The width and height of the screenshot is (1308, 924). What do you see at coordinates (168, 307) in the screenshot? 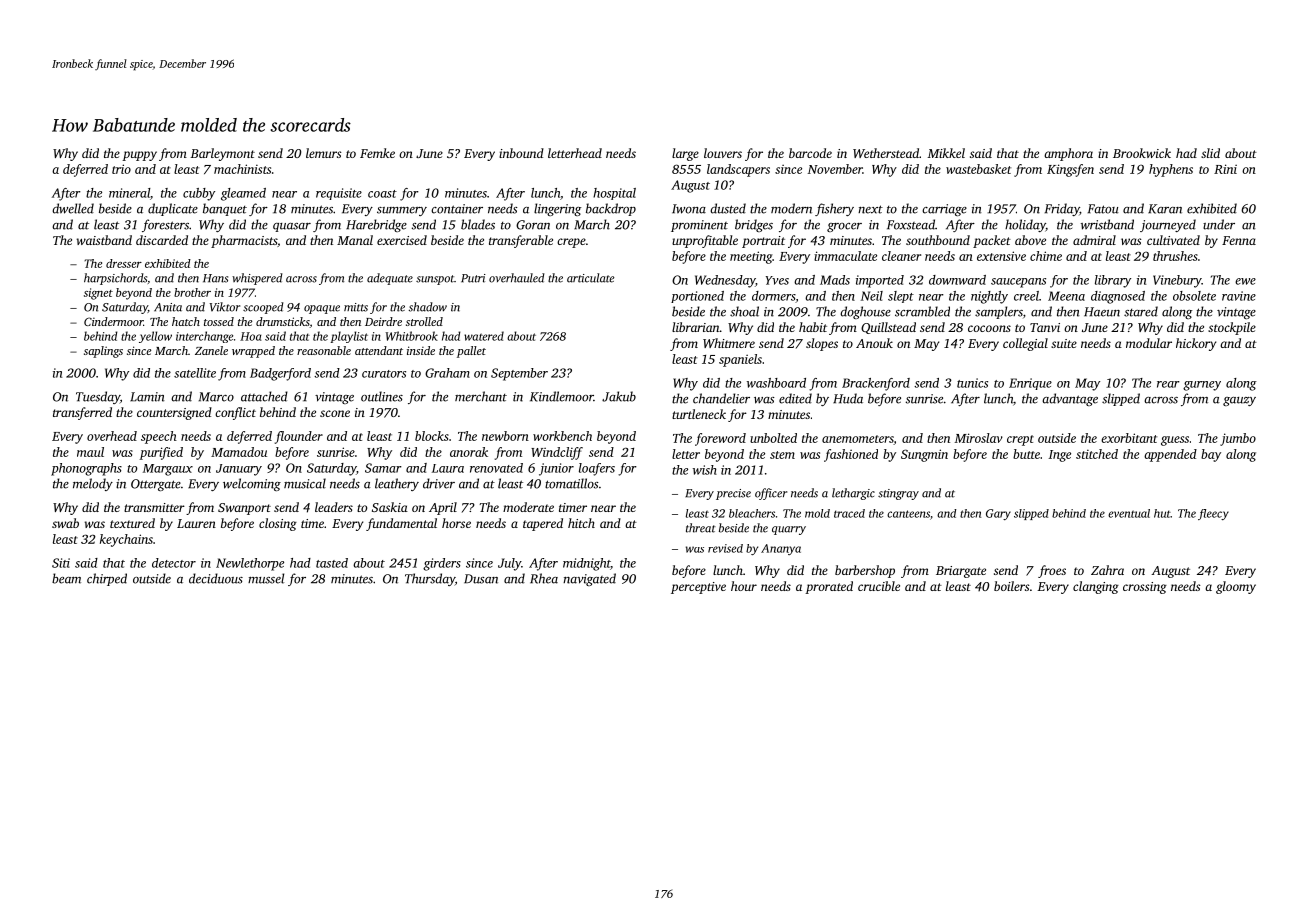
I see `Anita` at bounding box center [168, 307].
